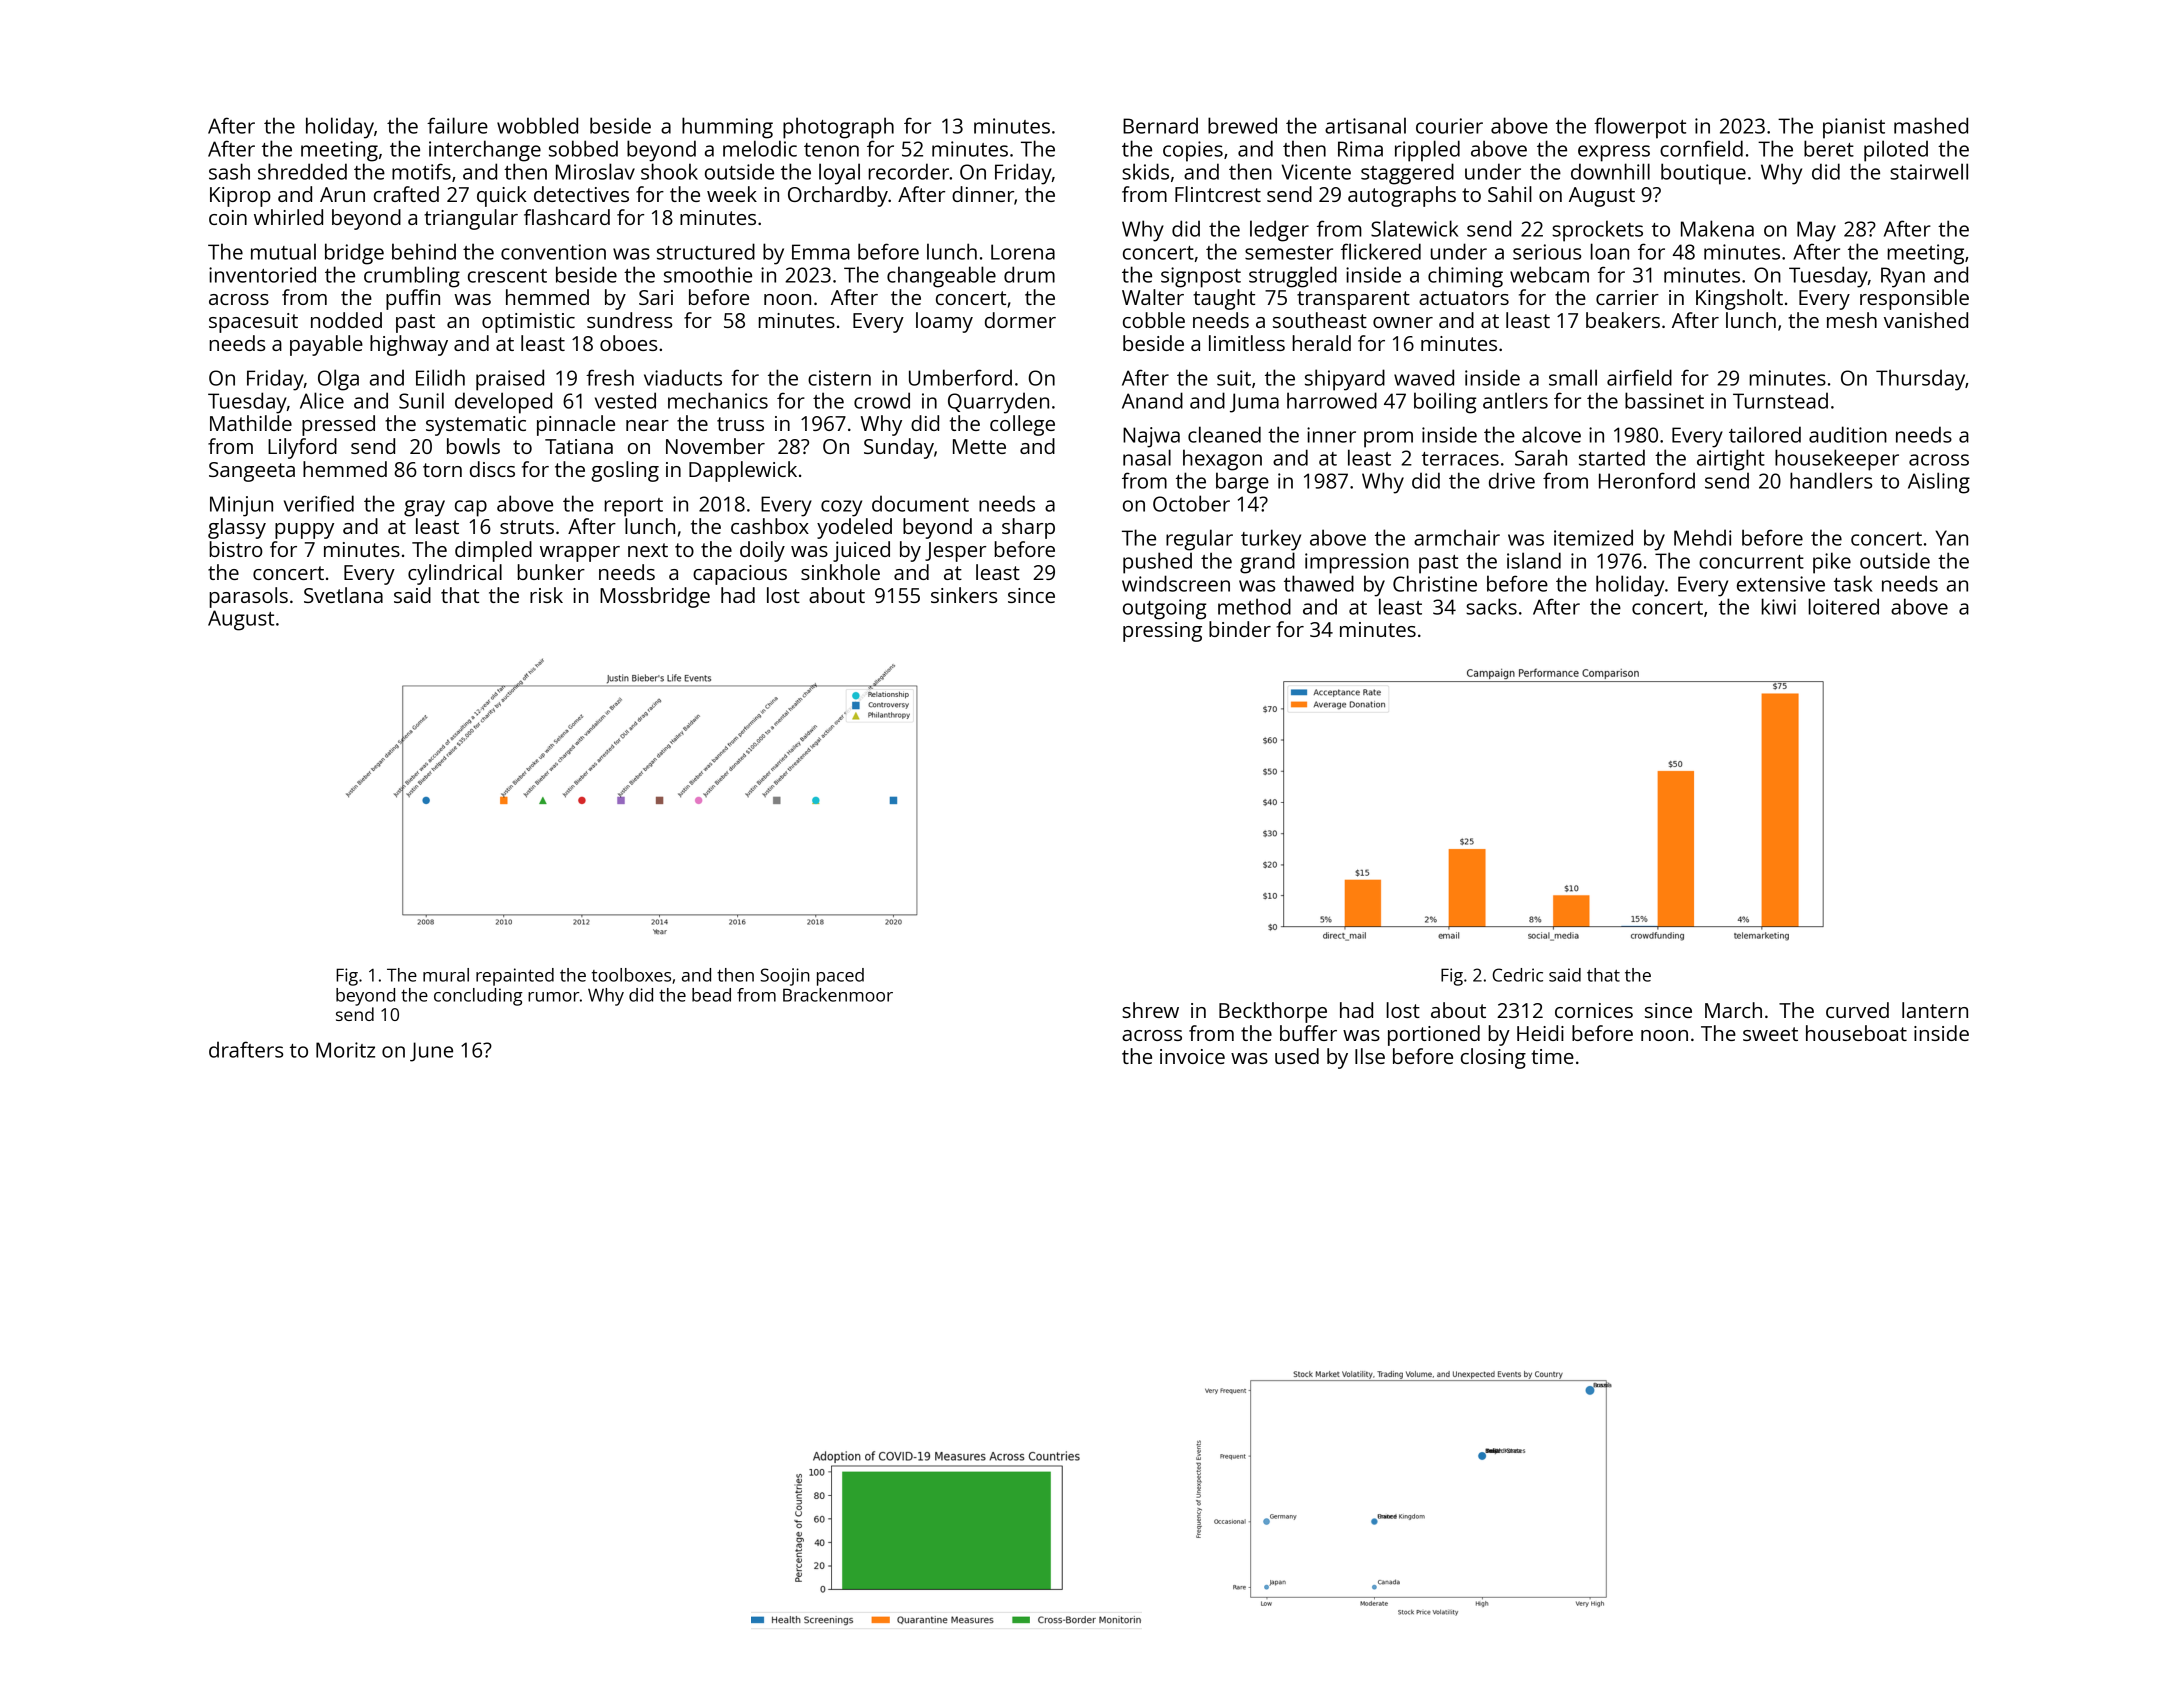 This image has width=2178, height=1683. I want to click on binder, so click(1240, 629).
